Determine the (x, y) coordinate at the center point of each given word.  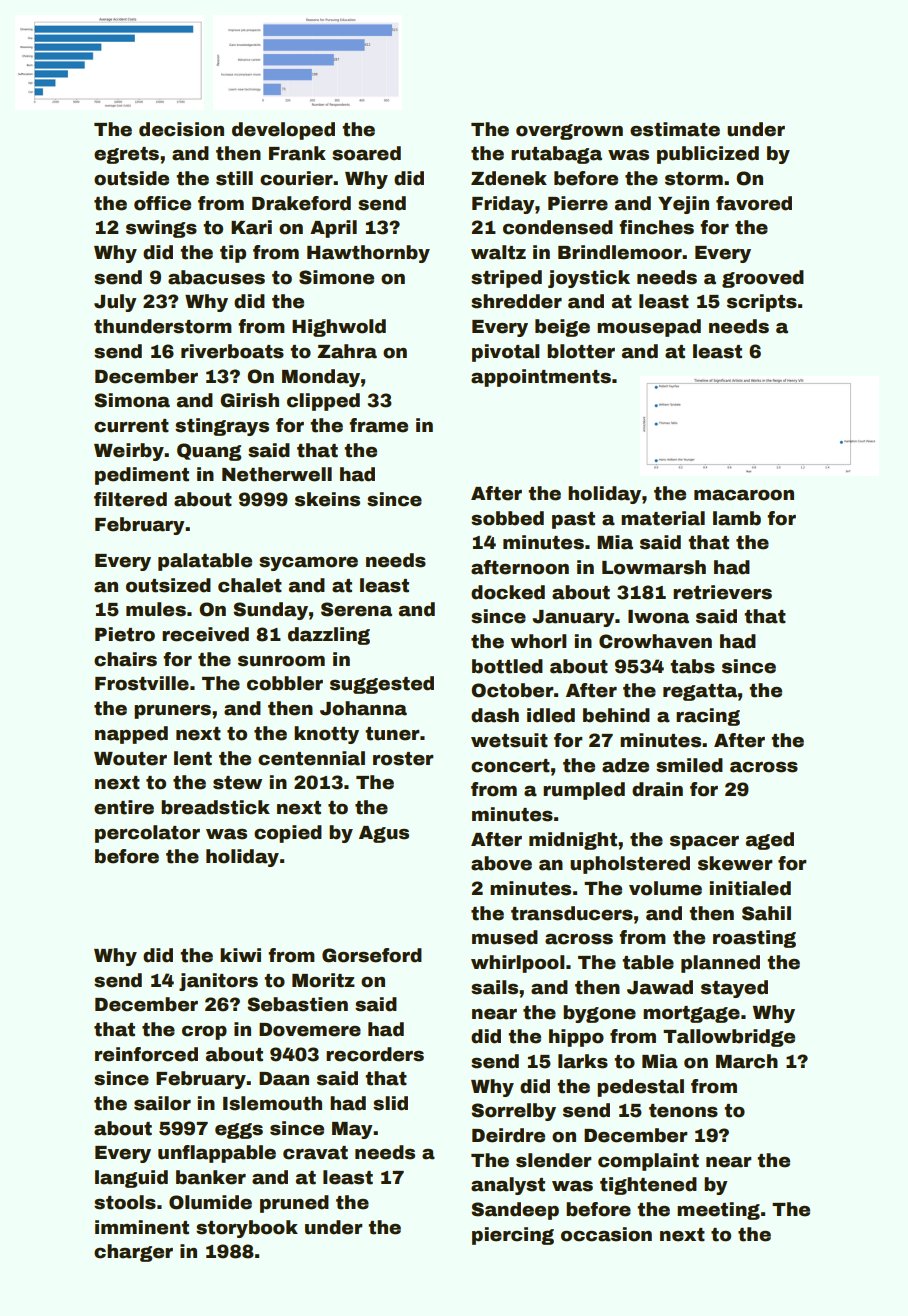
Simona (132, 400)
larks (583, 1061)
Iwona (658, 617)
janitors (218, 982)
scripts (762, 303)
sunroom (281, 661)
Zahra (347, 351)
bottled (507, 666)
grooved (763, 279)
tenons (683, 1111)
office (162, 203)
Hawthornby (368, 254)
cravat (315, 1153)
